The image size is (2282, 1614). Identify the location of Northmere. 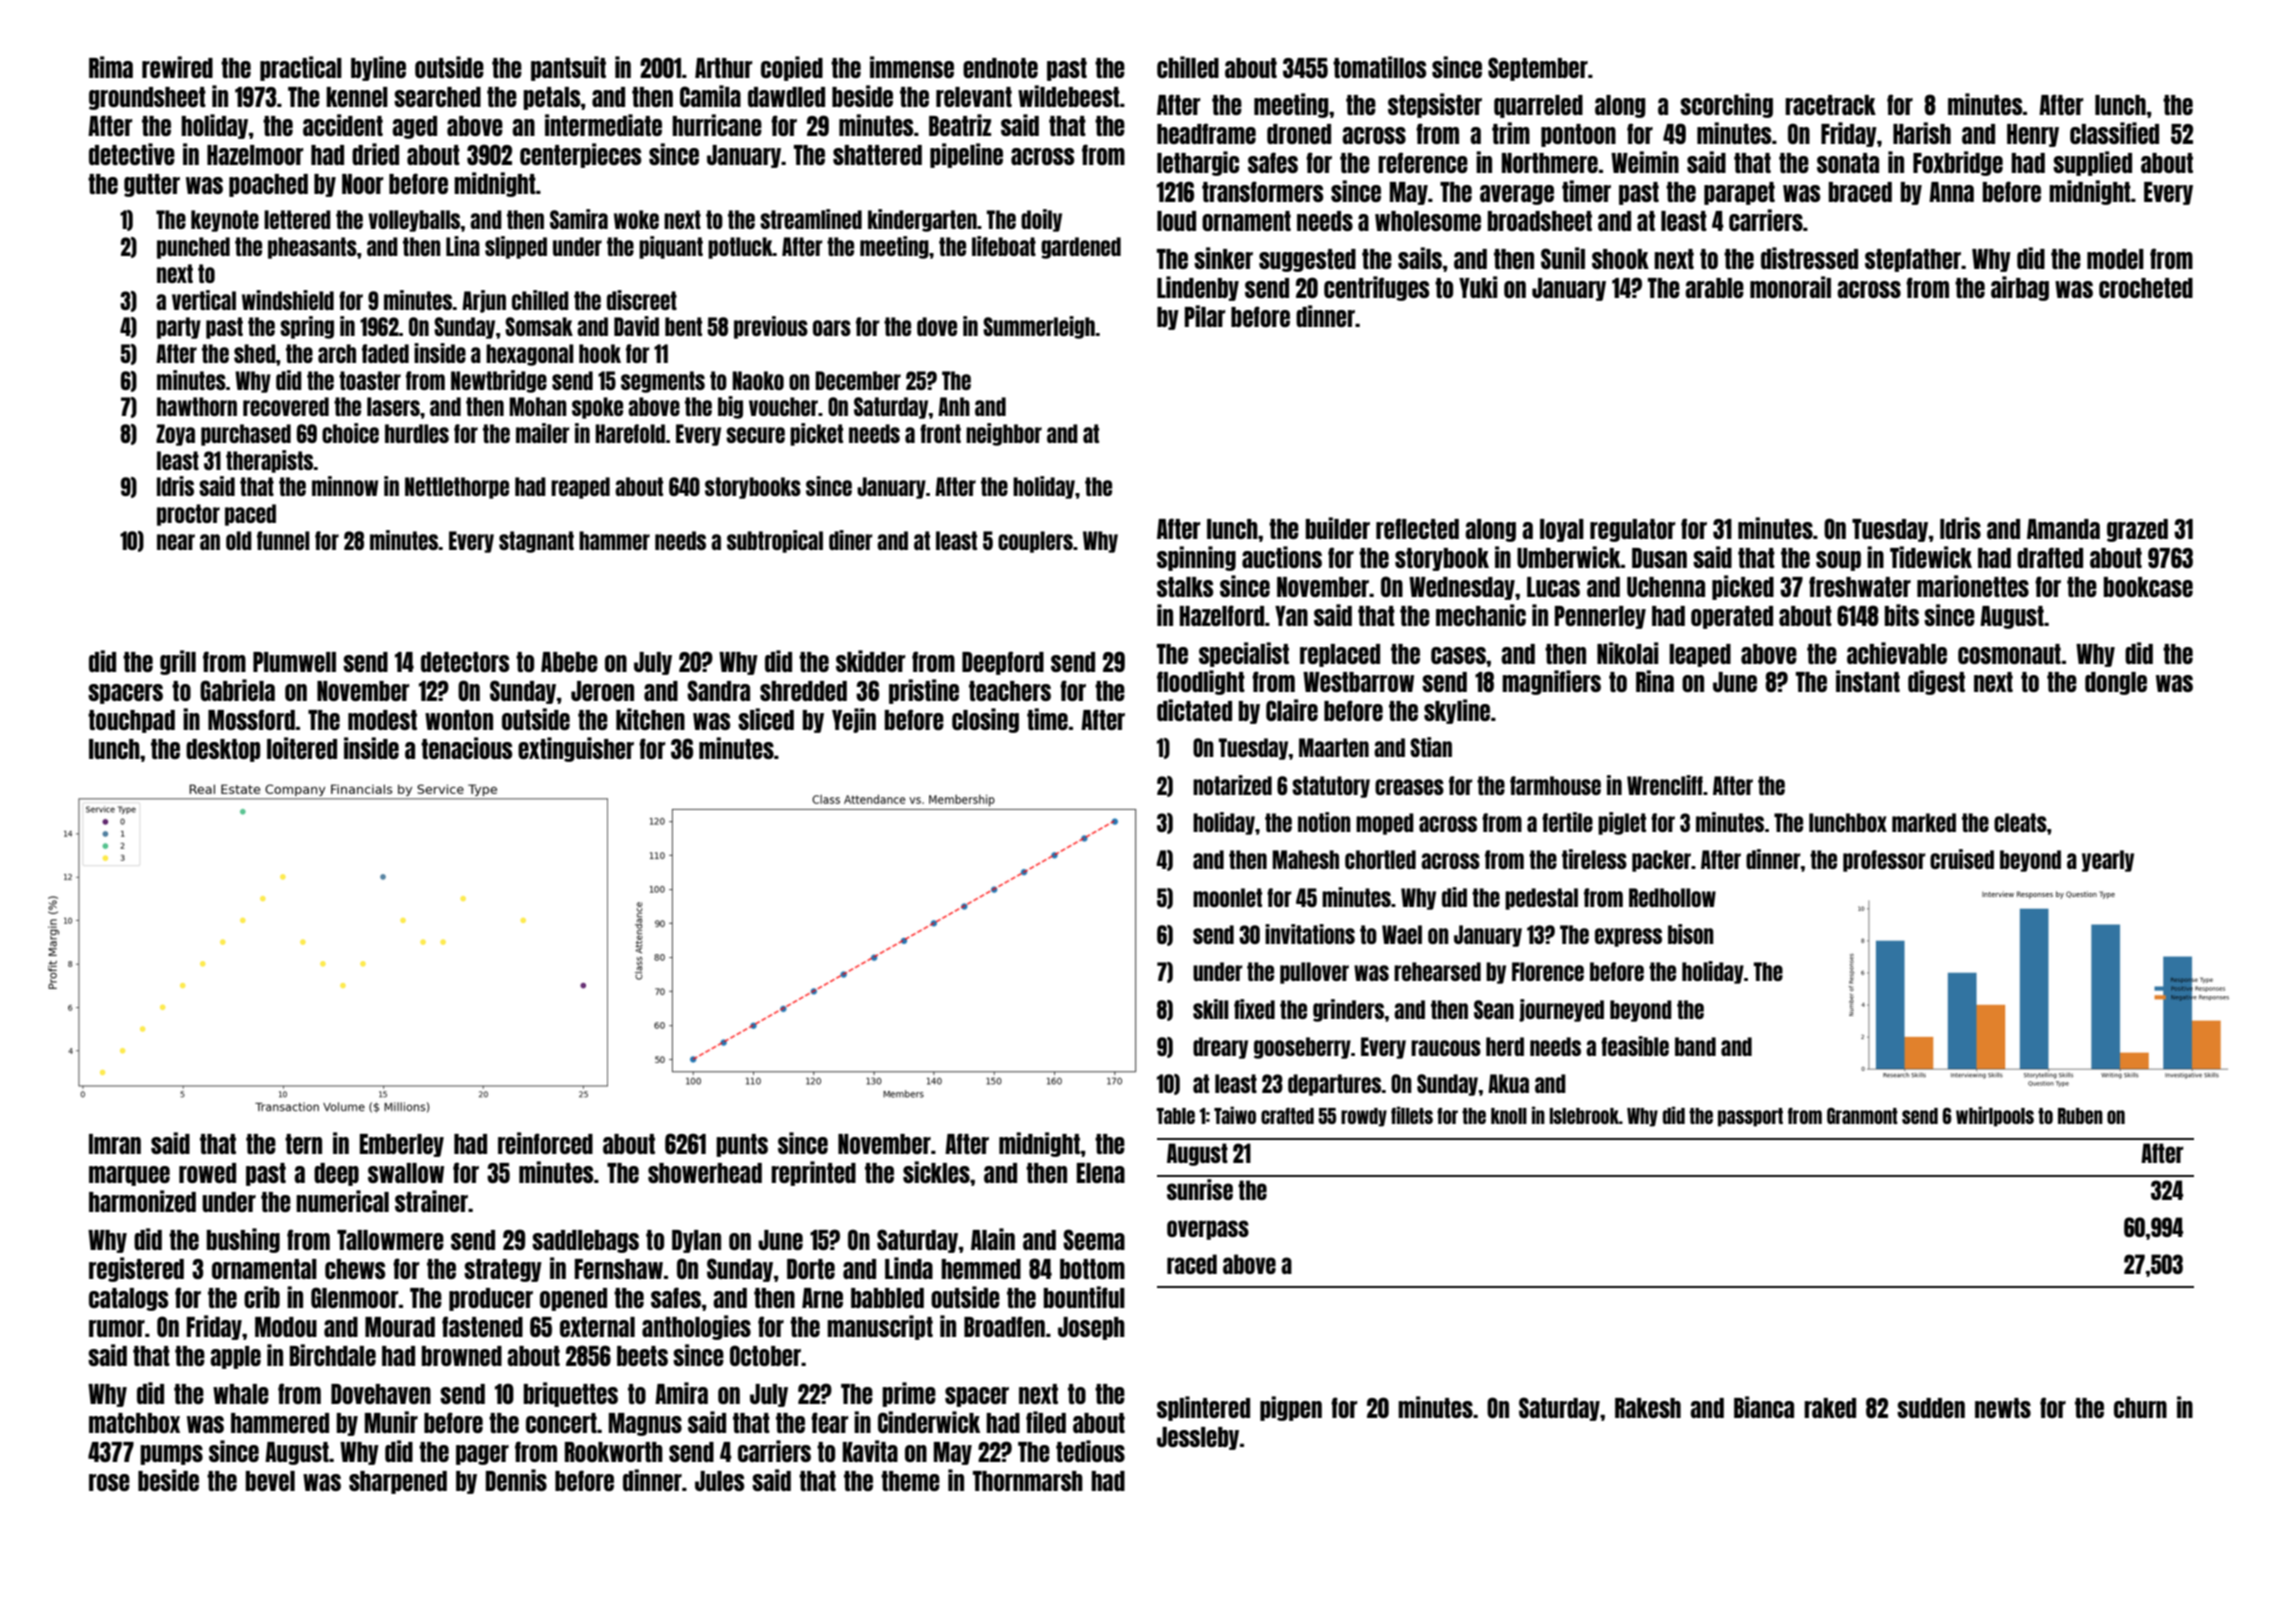
(1550, 163).
